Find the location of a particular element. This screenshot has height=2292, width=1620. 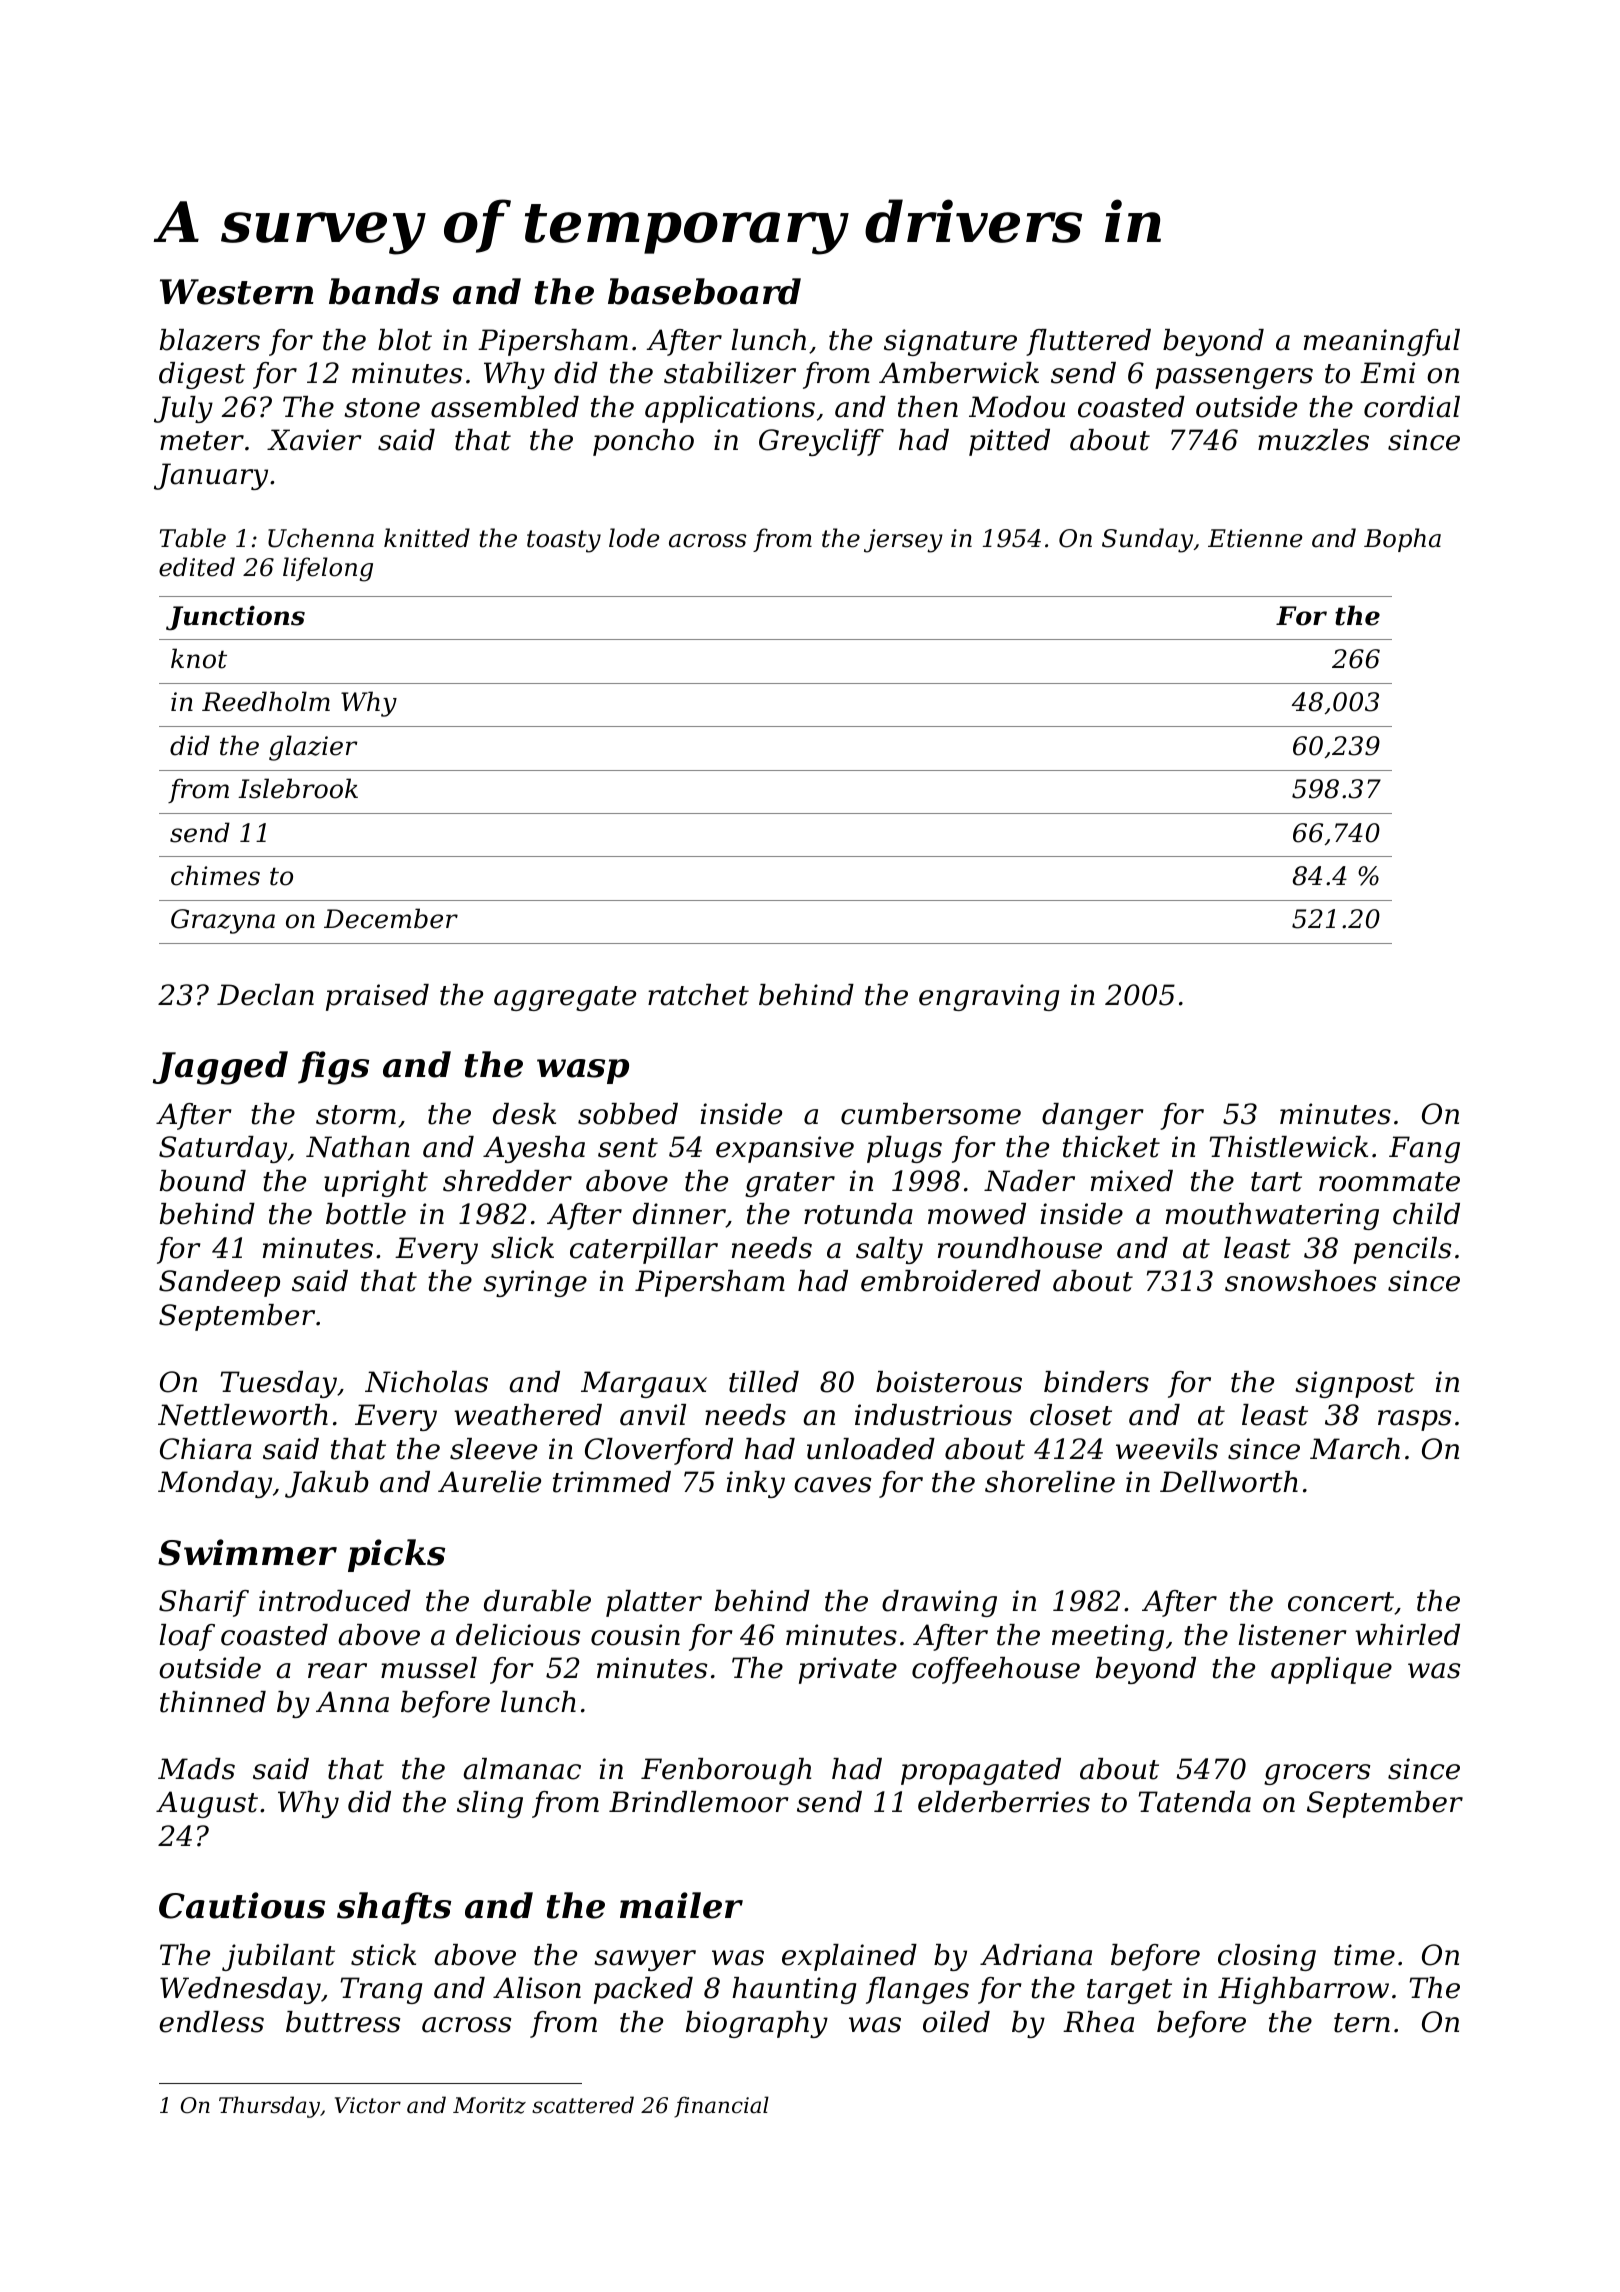

blazers is located at coordinates (210, 340).
